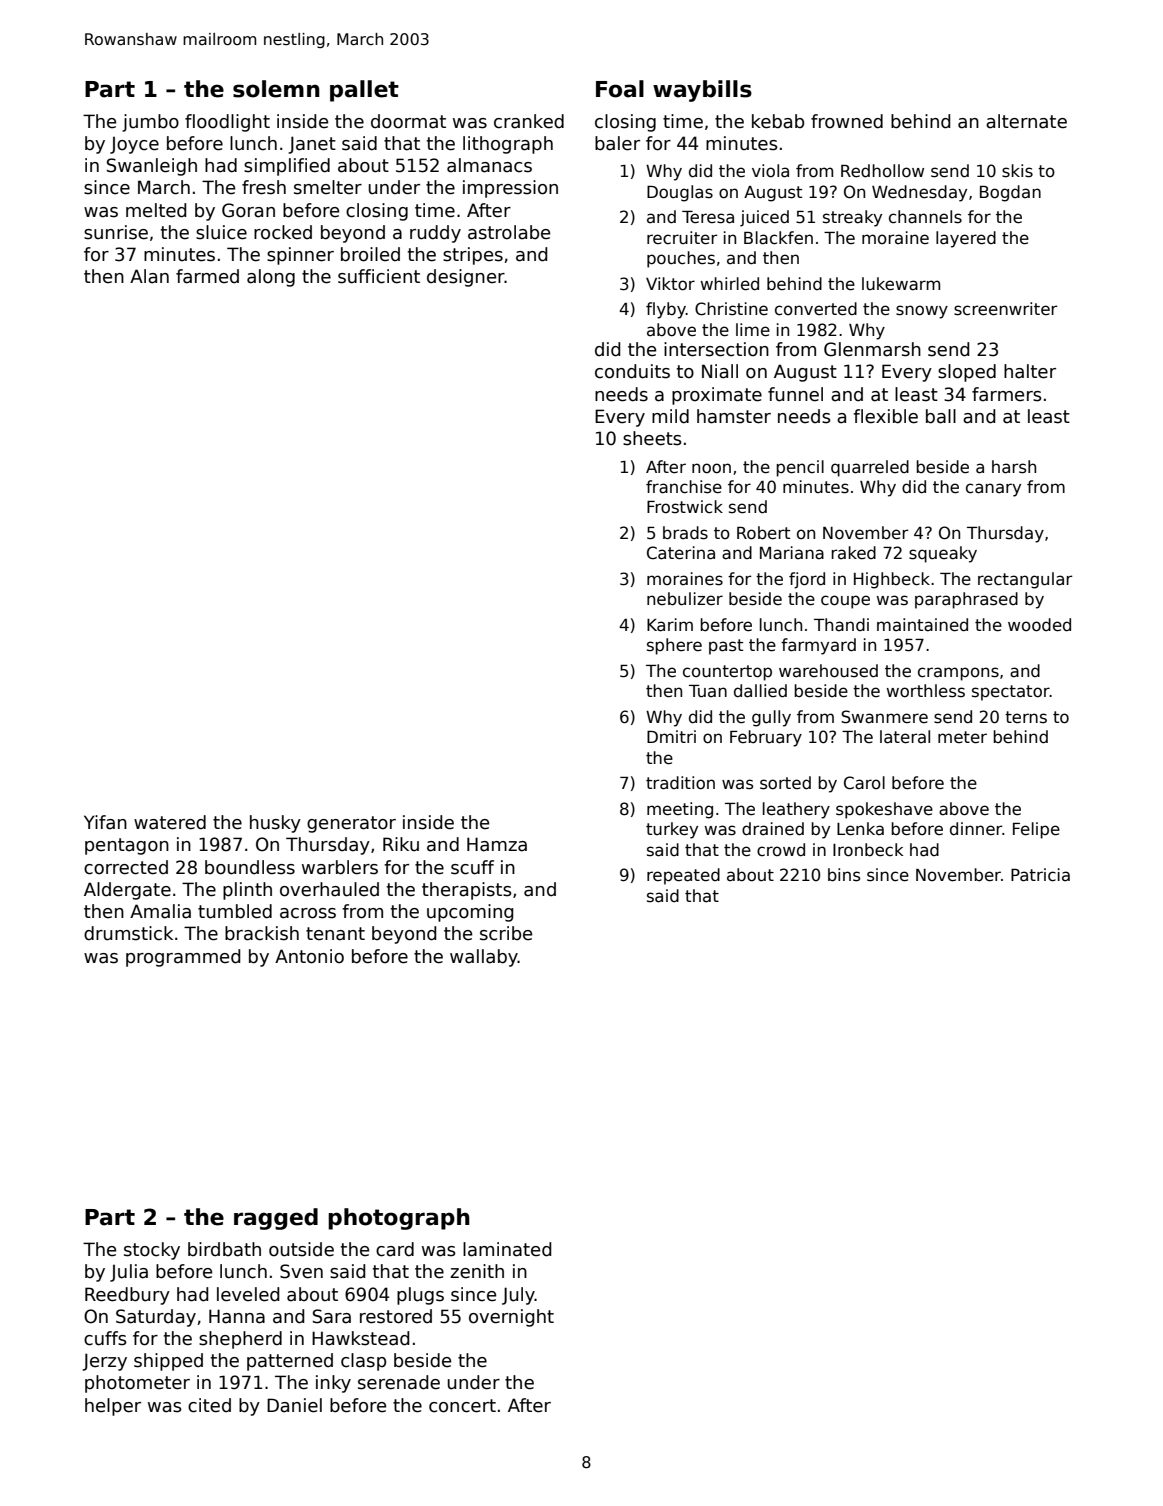 This screenshot has width=1163, height=1506. I want to click on Patricia, so click(1040, 875).
